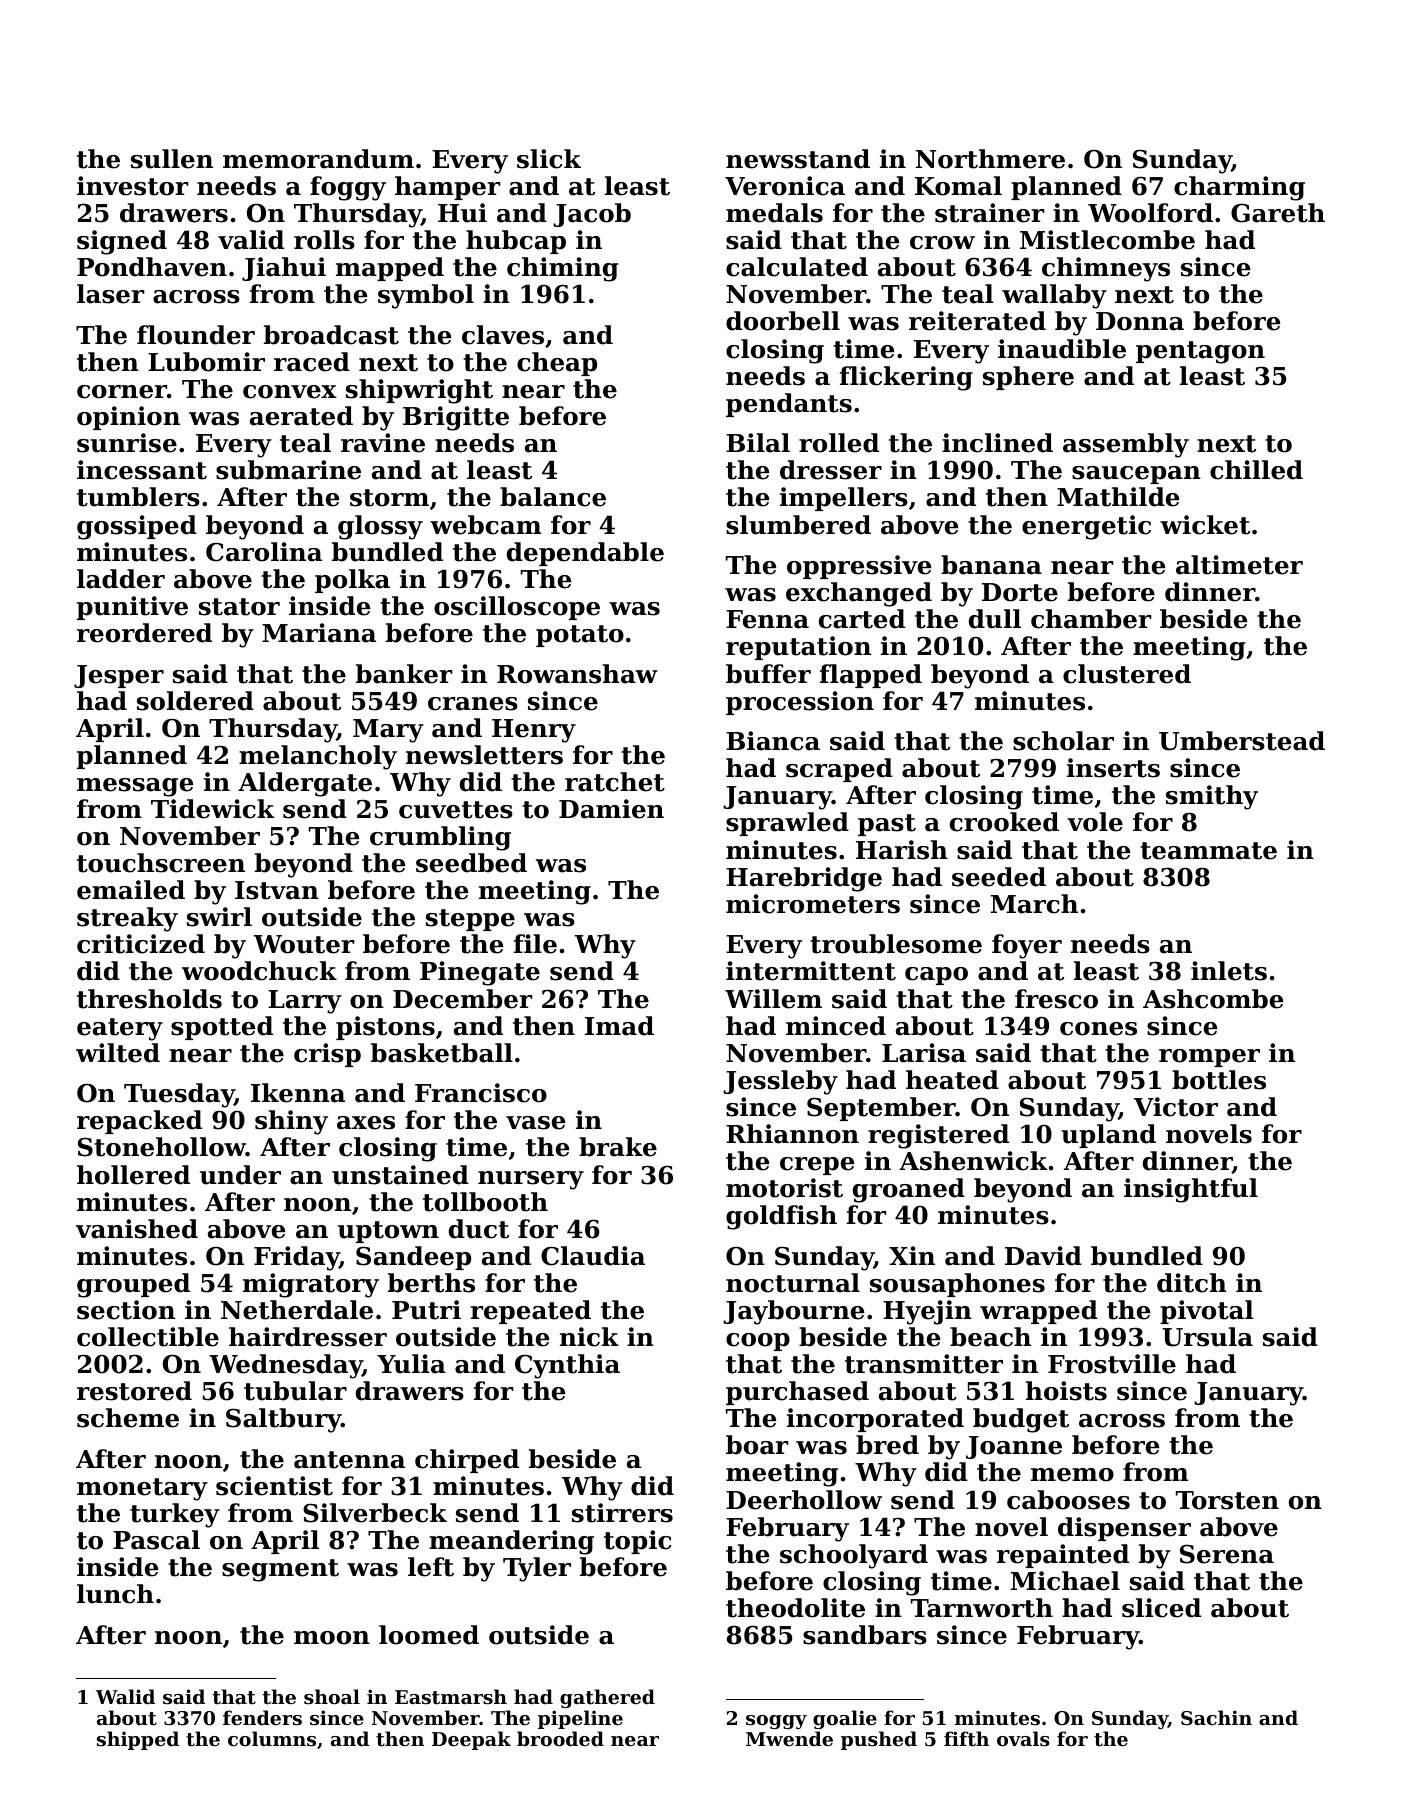  What do you see at coordinates (297, 1310) in the page?
I see `Netherdale` at bounding box center [297, 1310].
